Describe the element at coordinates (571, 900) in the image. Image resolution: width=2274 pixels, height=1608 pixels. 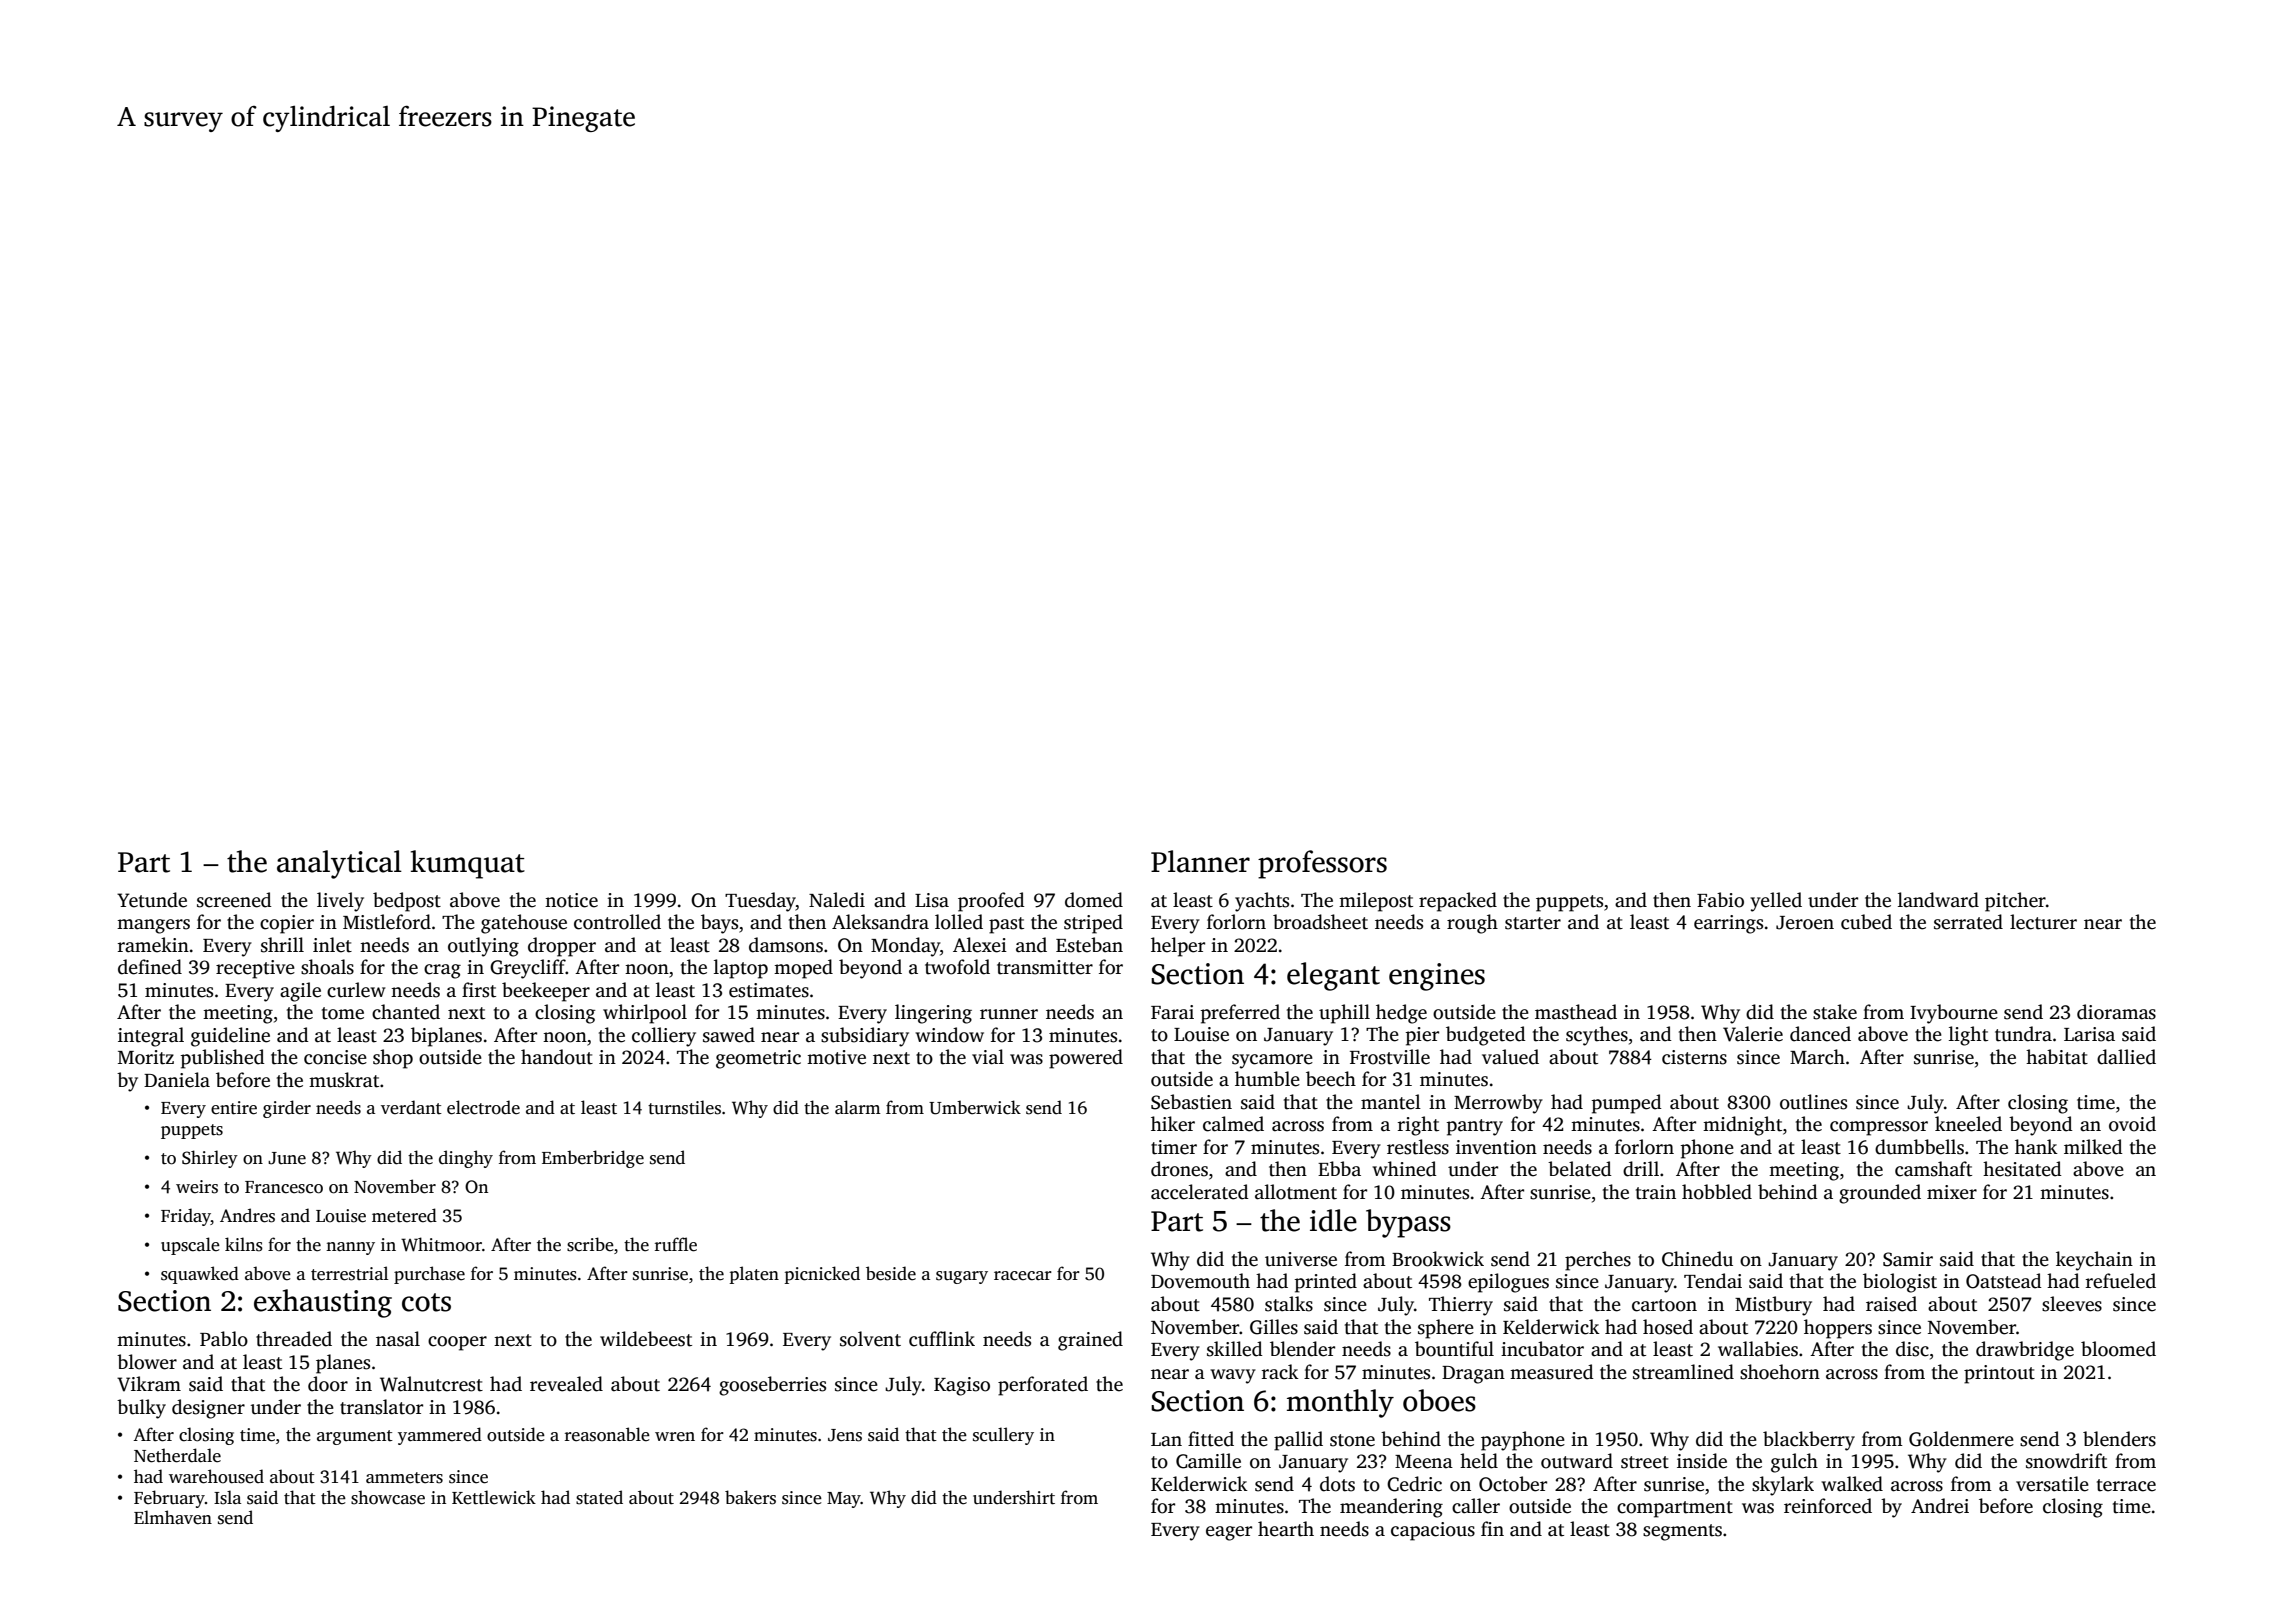
I see `notice` at that location.
